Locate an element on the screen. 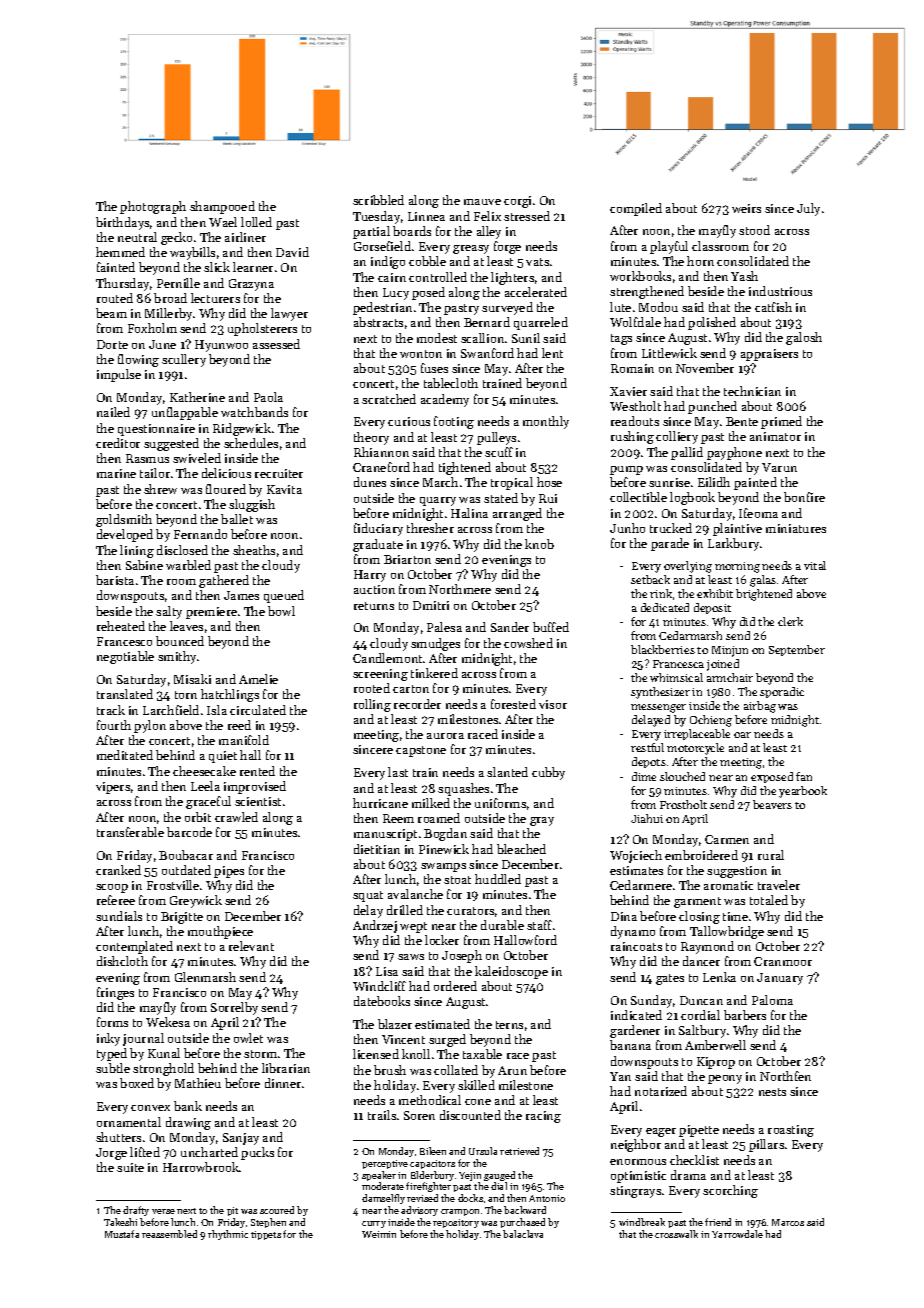 The image size is (924, 1308). stood is located at coordinates (754, 230).
